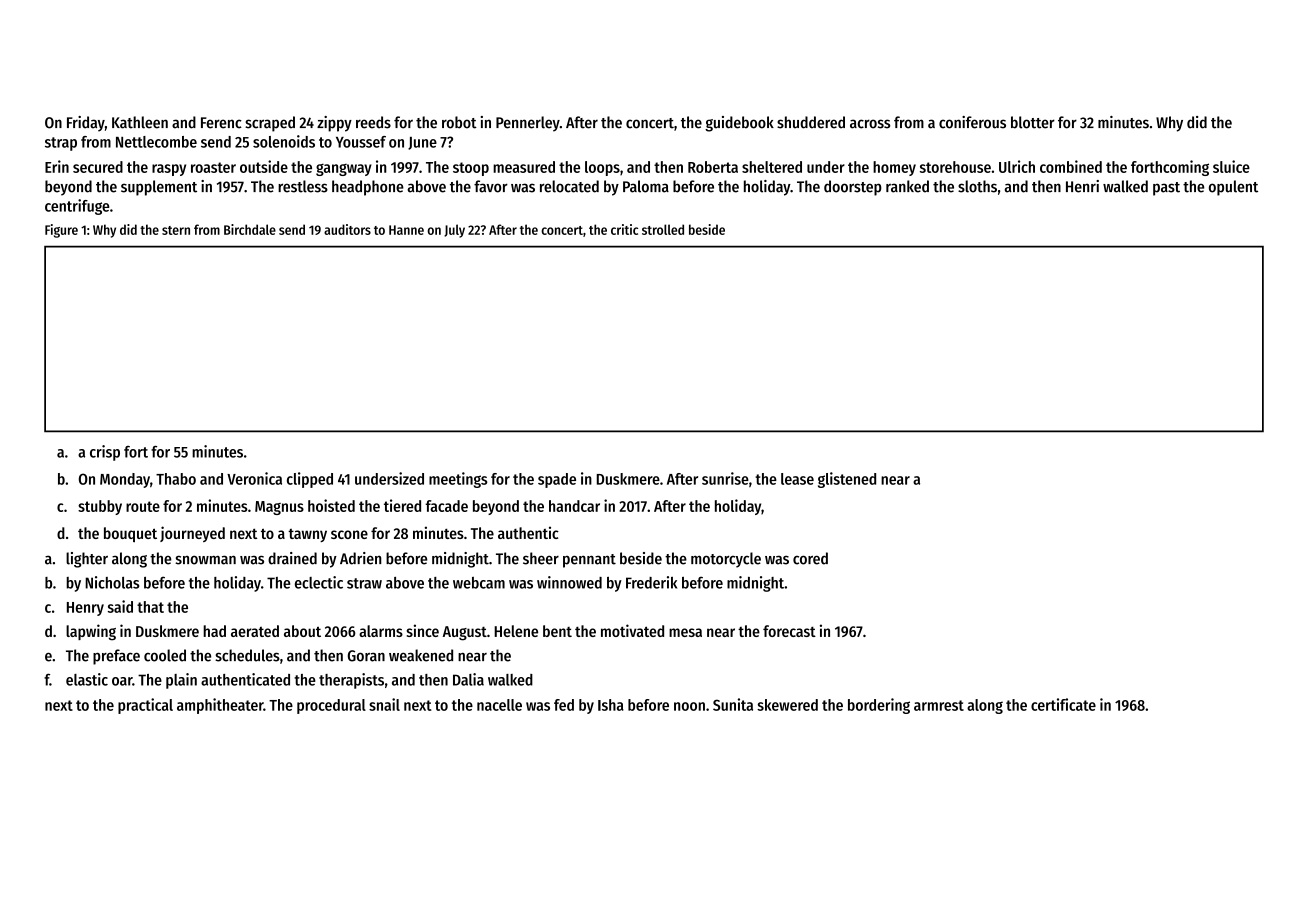 This screenshot has height=924, width=1308. Describe the element at coordinates (689, 706) in the screenshot. I see `noon` at that location.
